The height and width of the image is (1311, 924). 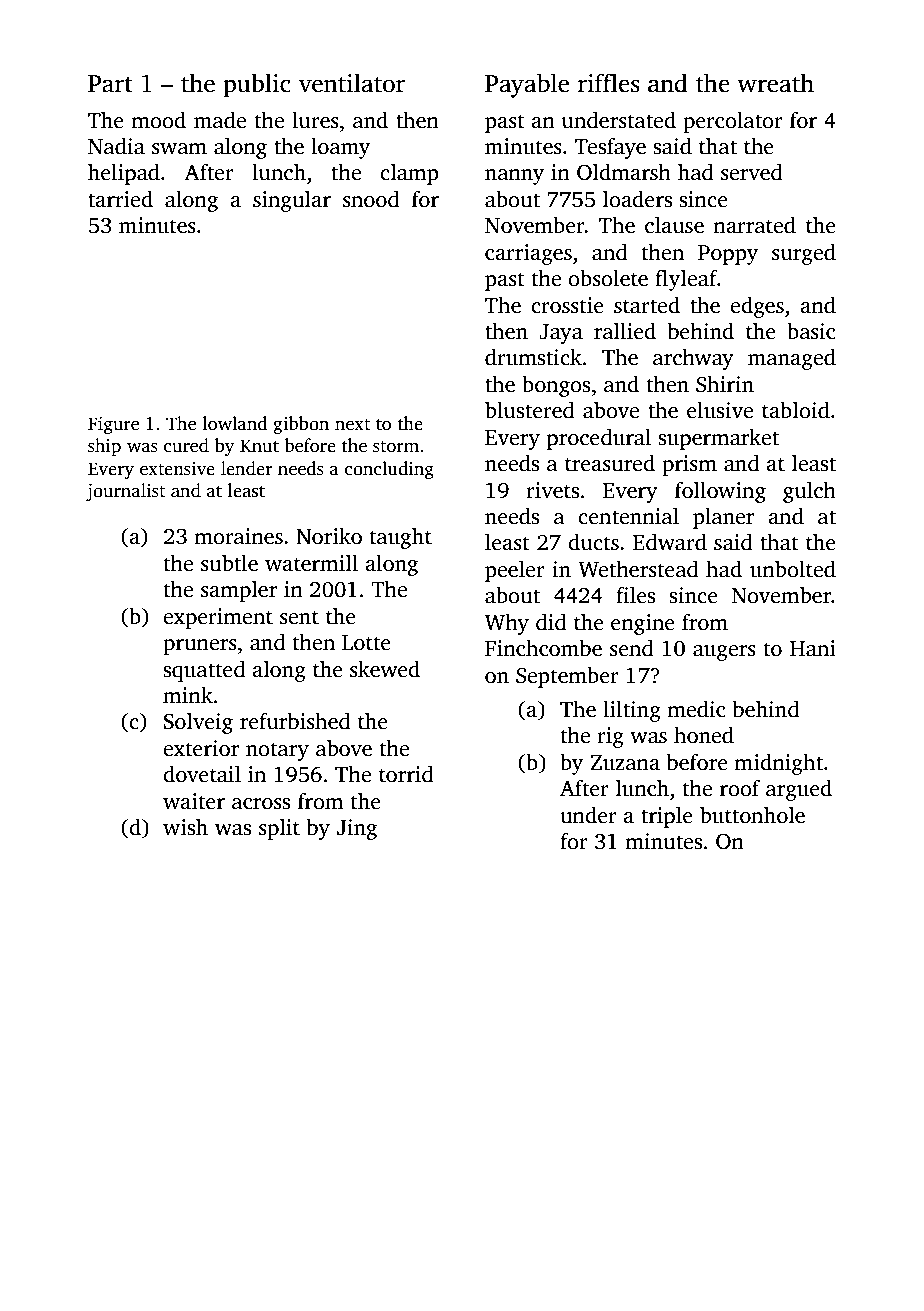 I want to click on edges, so click(x=757, y=307).
